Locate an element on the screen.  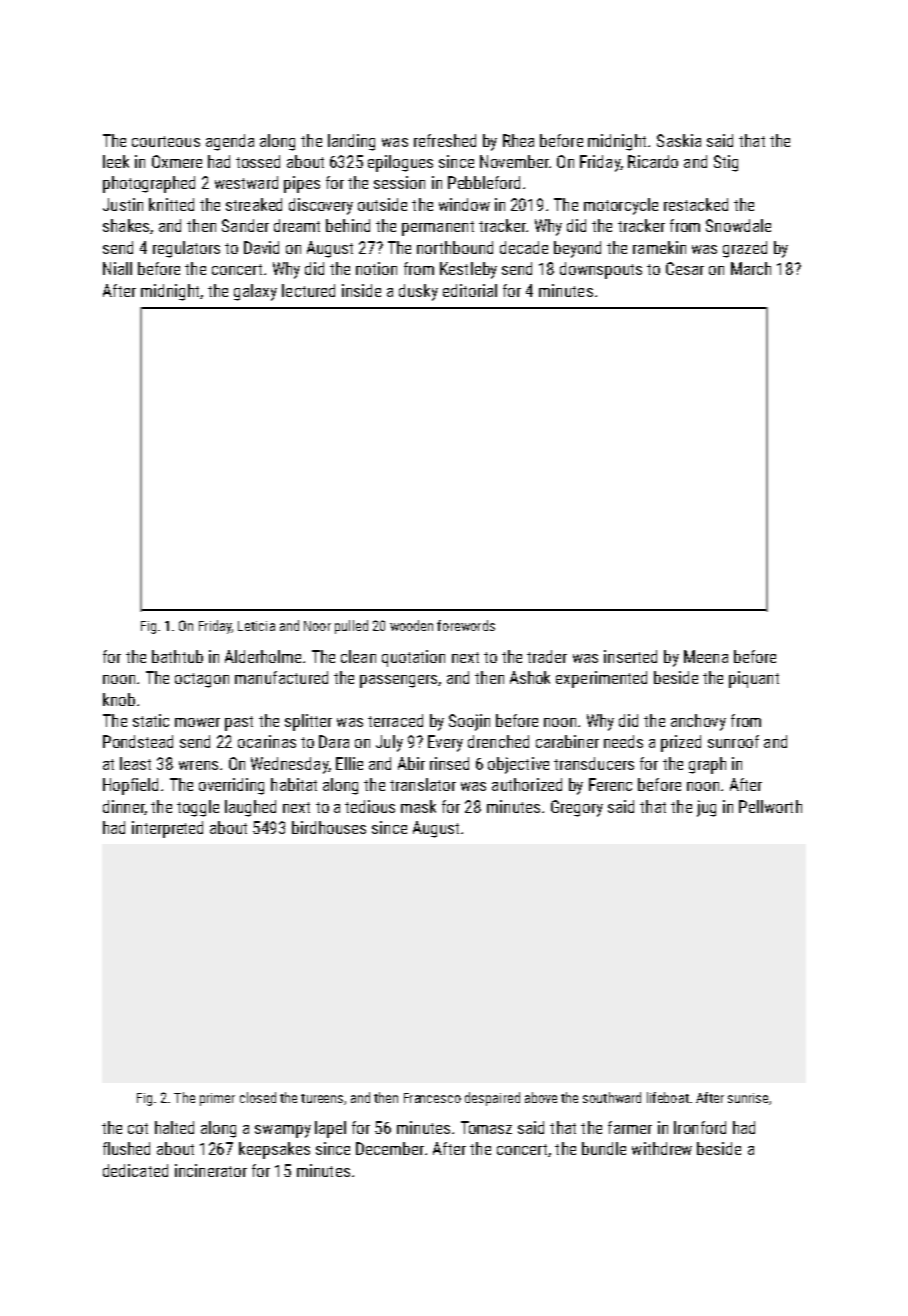
sunrise is located at coordinates (748, 1098).
